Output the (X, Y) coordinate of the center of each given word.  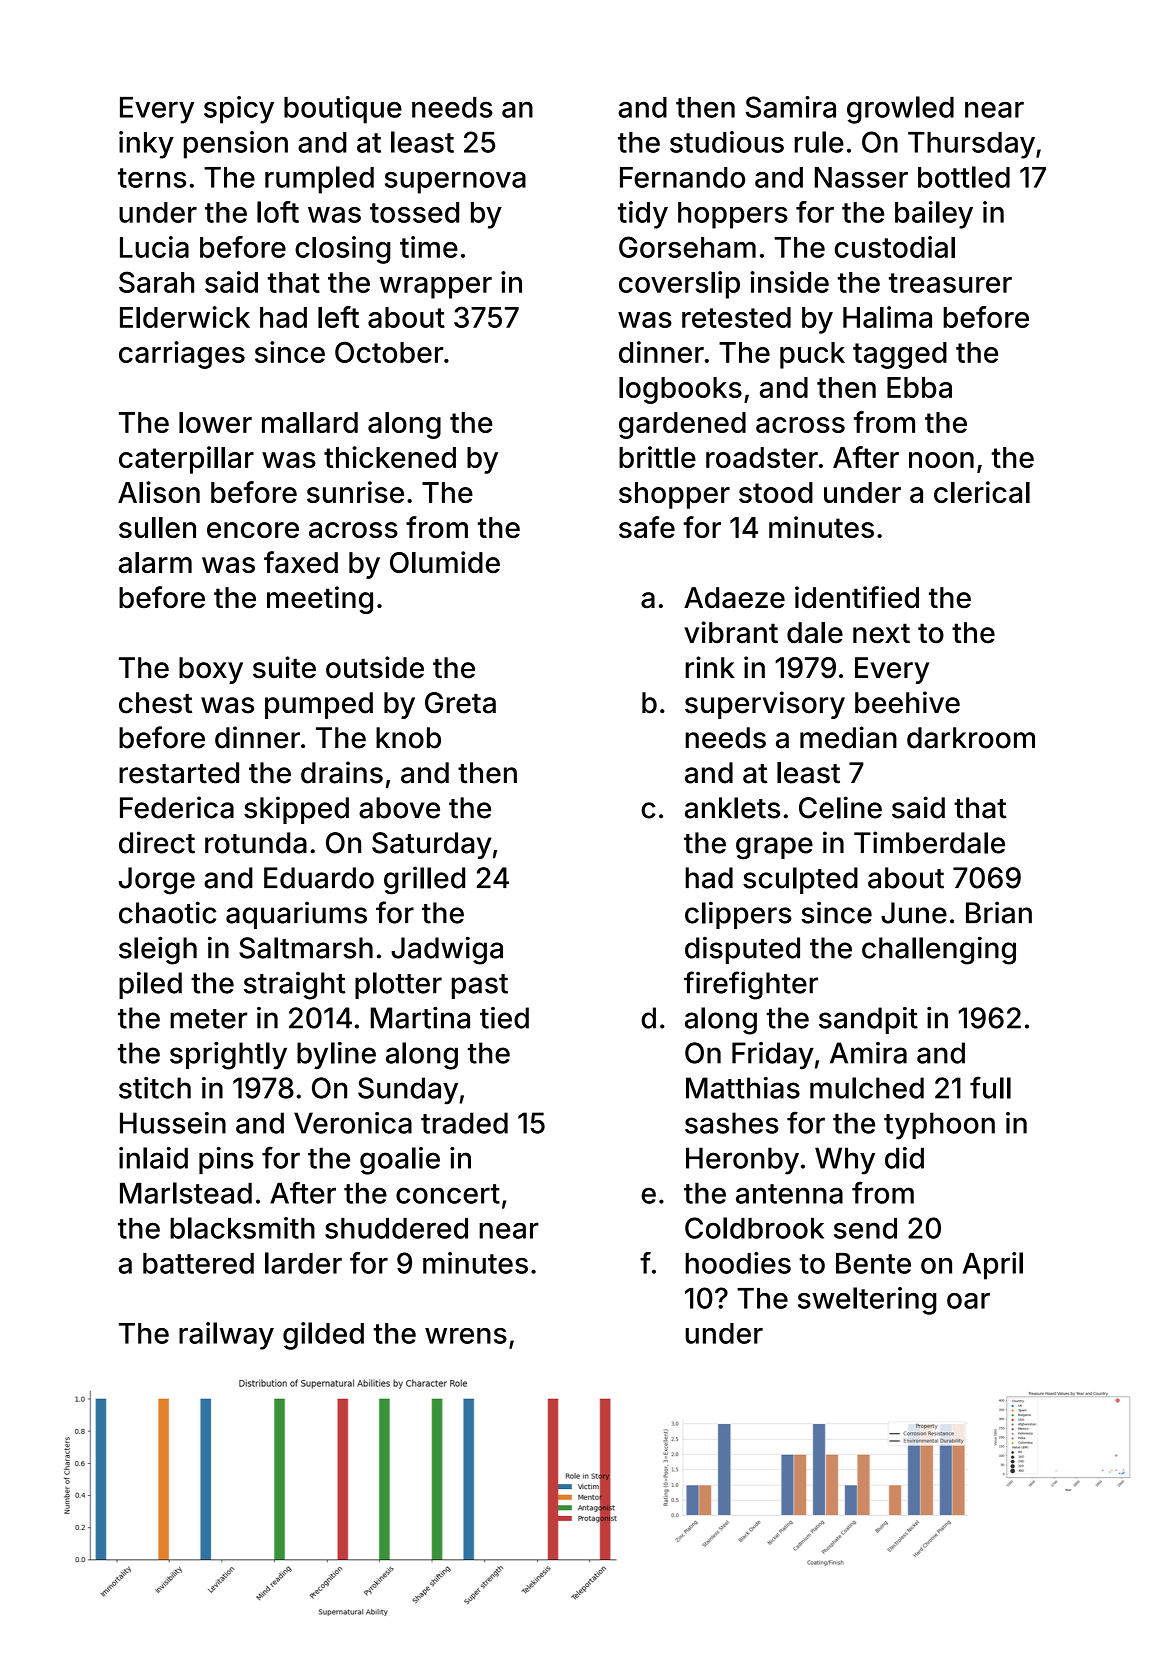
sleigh (158, 950)
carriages (182, 355)
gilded (323, 1336)
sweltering (867, 1301)
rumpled (319, 180)
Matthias (743, 1088)
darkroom (971, 738)
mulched (867, 1088)
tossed (414, 212)
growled (900, 110)
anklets (732, 808)
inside (789, 282)
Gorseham (687, 247)
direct (157, 842)
